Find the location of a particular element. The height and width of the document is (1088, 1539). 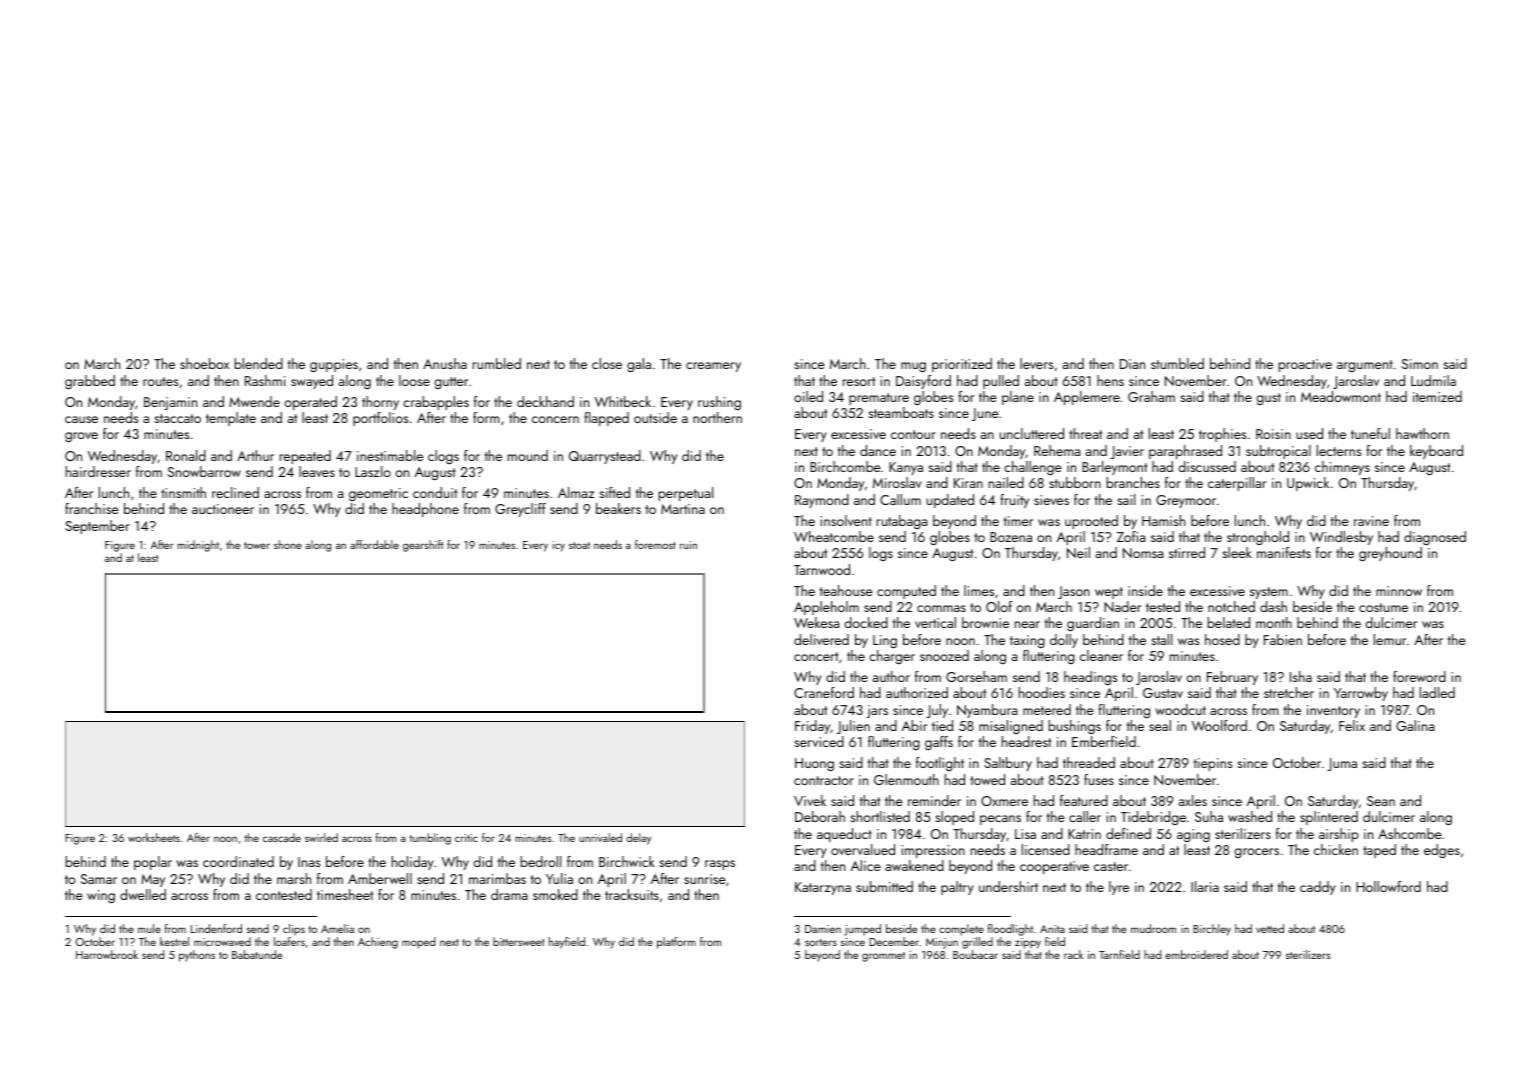

mug is located at coordinates (913, 367).
